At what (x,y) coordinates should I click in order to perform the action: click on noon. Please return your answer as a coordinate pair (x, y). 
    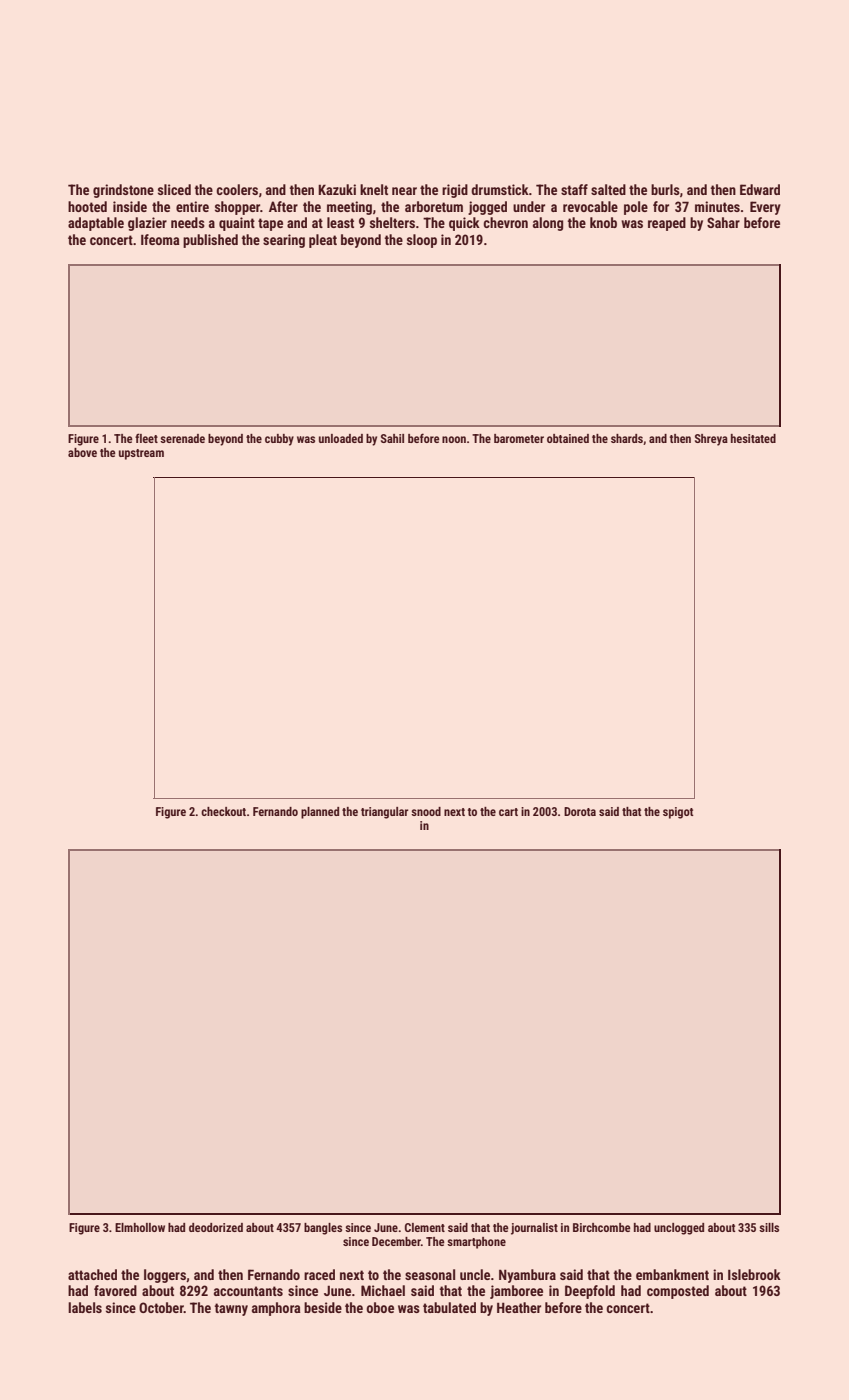
    Looking at the image, I should click on (454, 439).
